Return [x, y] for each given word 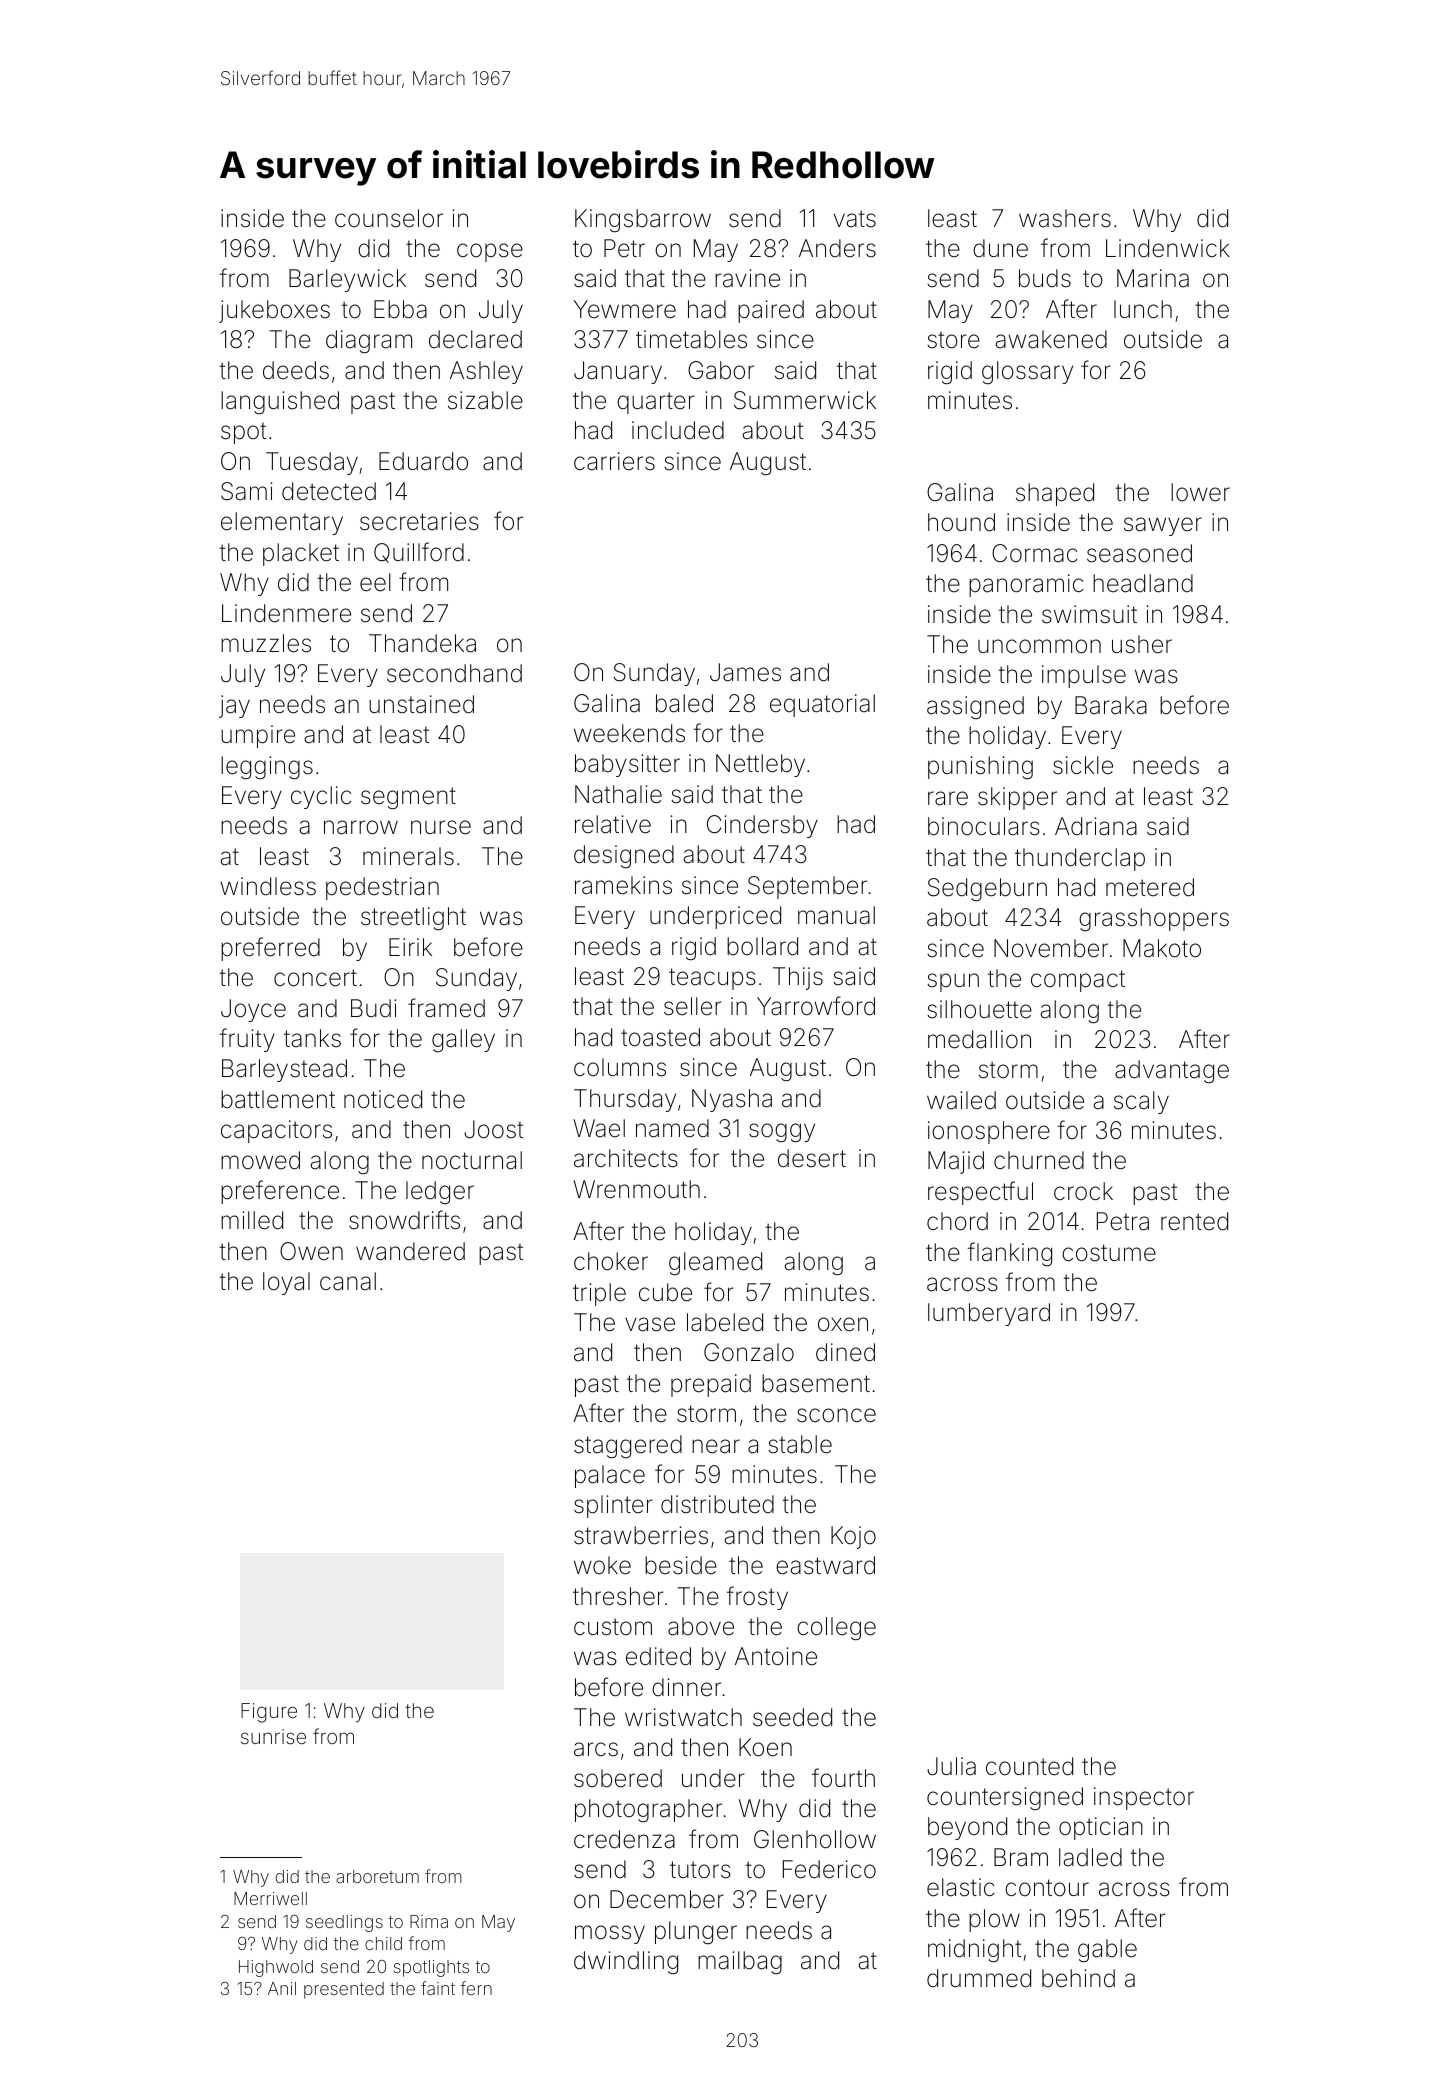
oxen [843, 1324]
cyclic [321, 797]
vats [855, 219]
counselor [389, 218]
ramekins [623, 885]
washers [1065, 218]
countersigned [1005, 1798]
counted [1029, 1766]
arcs [596, 1749]
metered [1150, 887]
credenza [624, 1839]
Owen [311, 1251]
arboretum [377, 1876]
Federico [829, 1869]
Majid [956, 1162]
